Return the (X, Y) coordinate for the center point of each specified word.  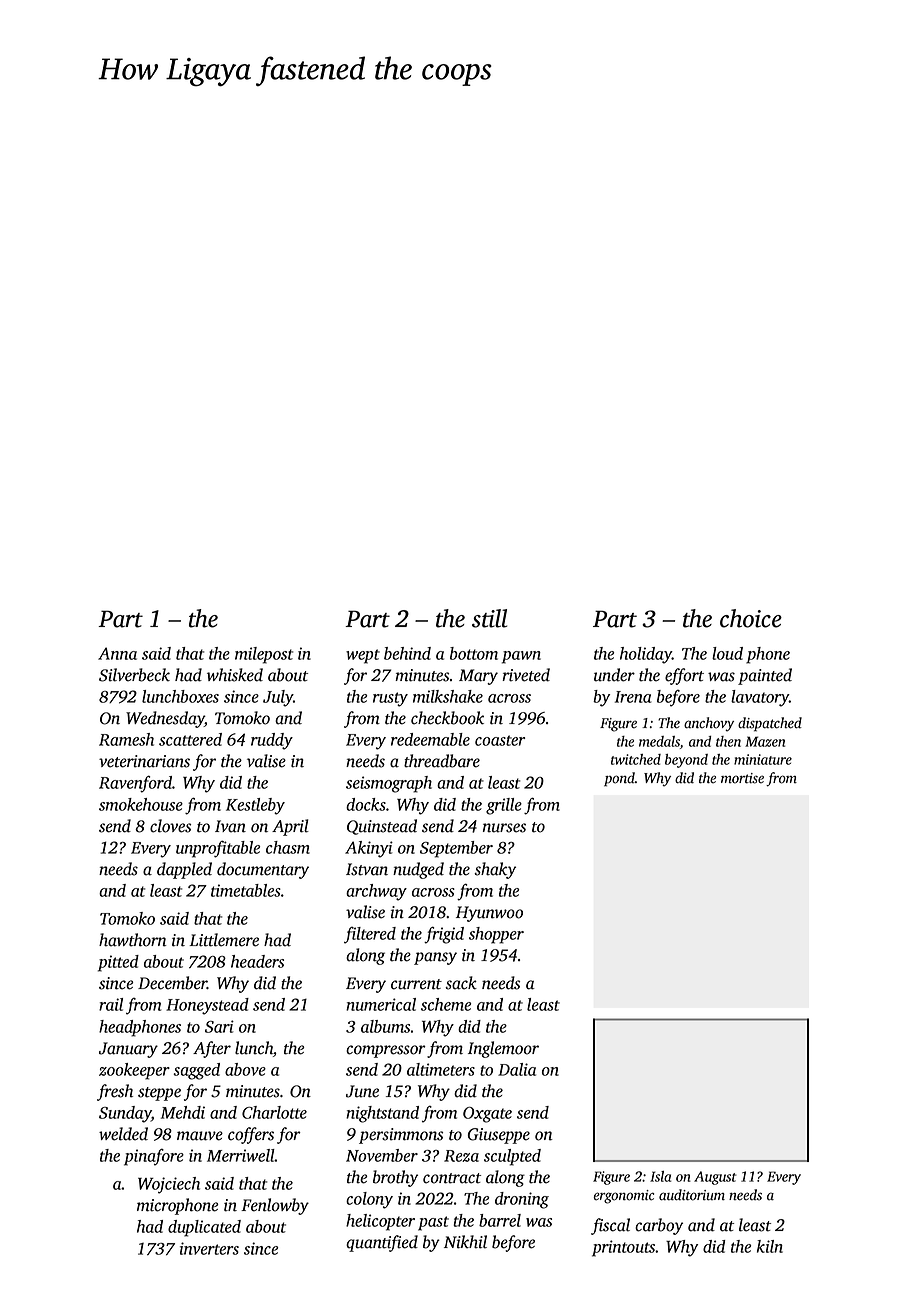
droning (522, 1200)
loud (727, 653)
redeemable (430, 739)
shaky (495, 870)
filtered (370, 935)
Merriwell (241, 1155)
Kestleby (255, 806)
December (172, 983)
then (728, 741)
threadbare (442, 761)
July (278, 698)
